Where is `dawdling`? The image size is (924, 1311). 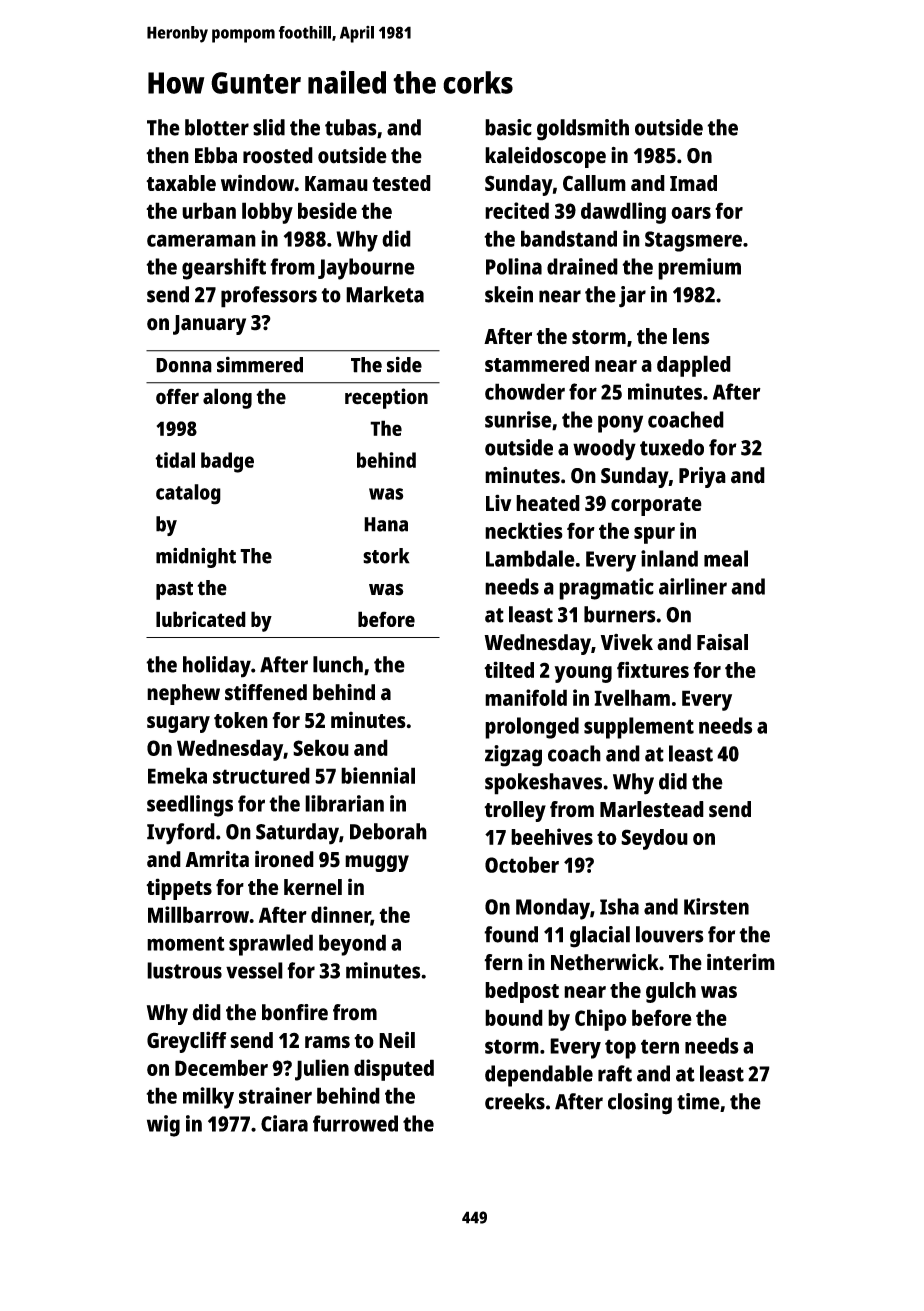 dawdling is located at coordinates (623, 213).
